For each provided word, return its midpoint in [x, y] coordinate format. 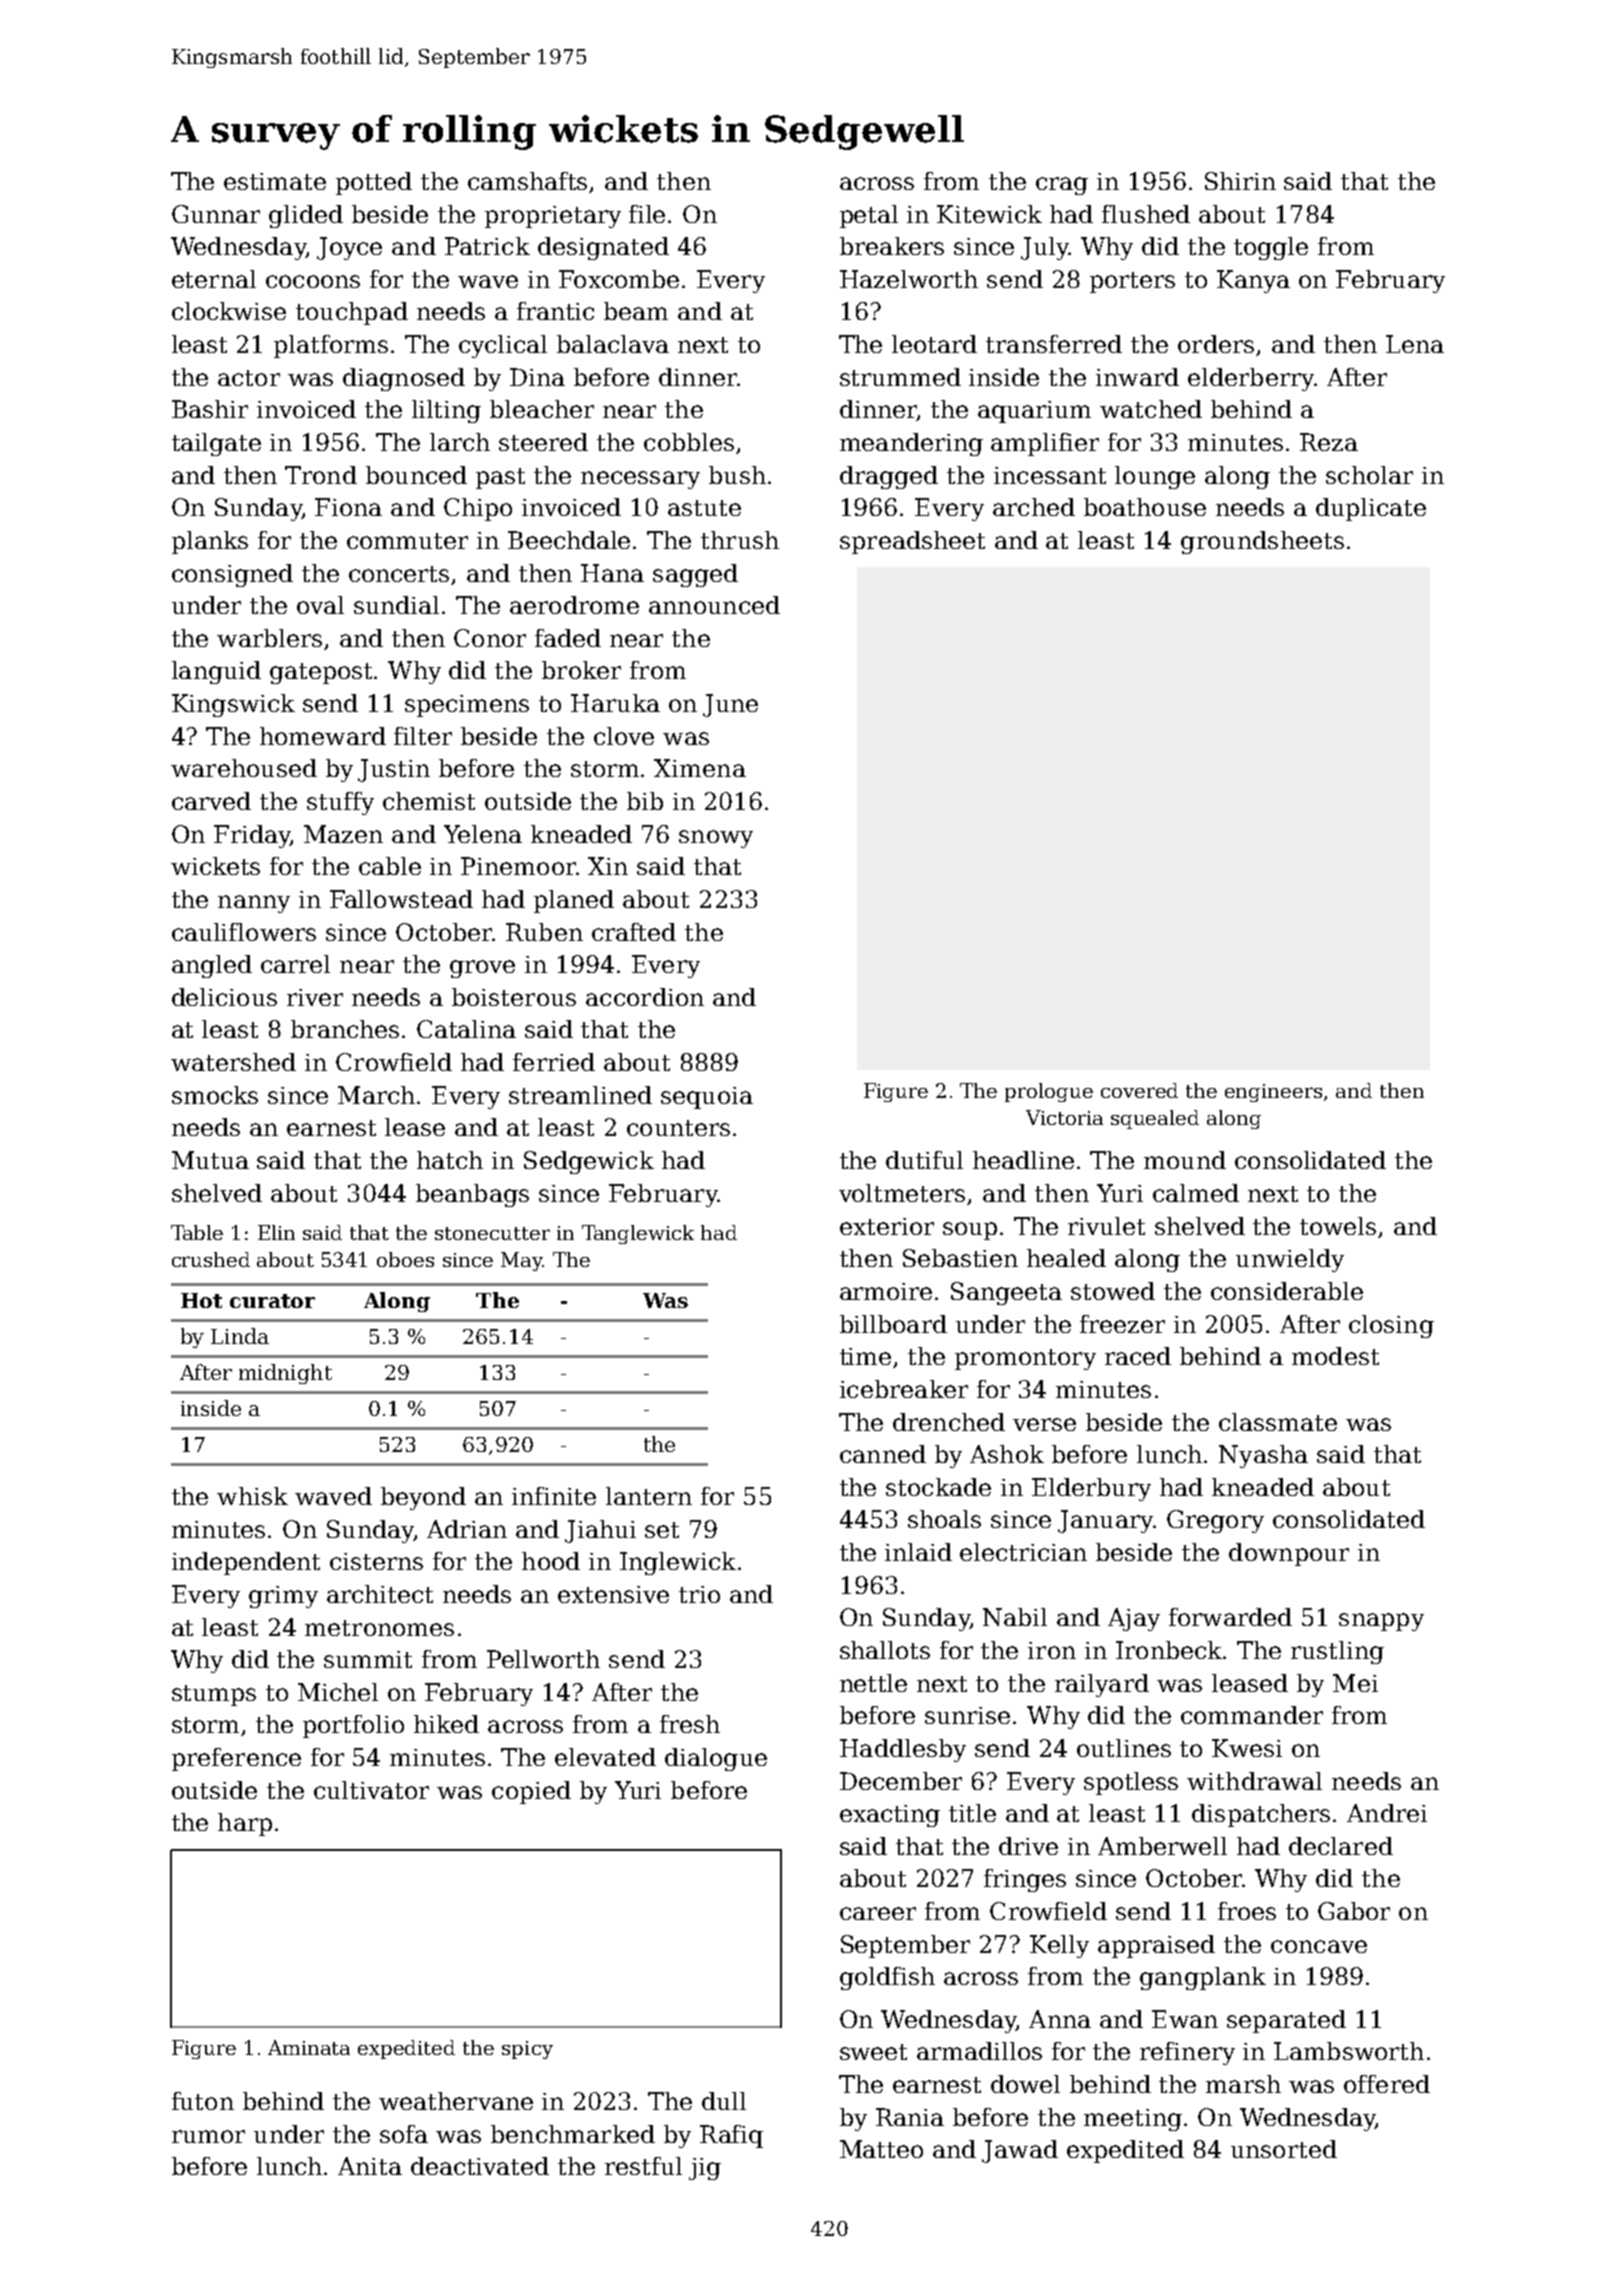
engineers [1273, 1093]
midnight [285, 1374]
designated [603, 248]
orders [1216, 344]
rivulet [1106, 1226]
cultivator [371, 1790]
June [730, 705]
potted [374, 183]
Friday [252, 836]
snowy [716, 839]
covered [1139, 1090]
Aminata [309, 2047]
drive [1028, 1846]
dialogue [716, 1759]
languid [216, 672]
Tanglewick [638, 1234]
